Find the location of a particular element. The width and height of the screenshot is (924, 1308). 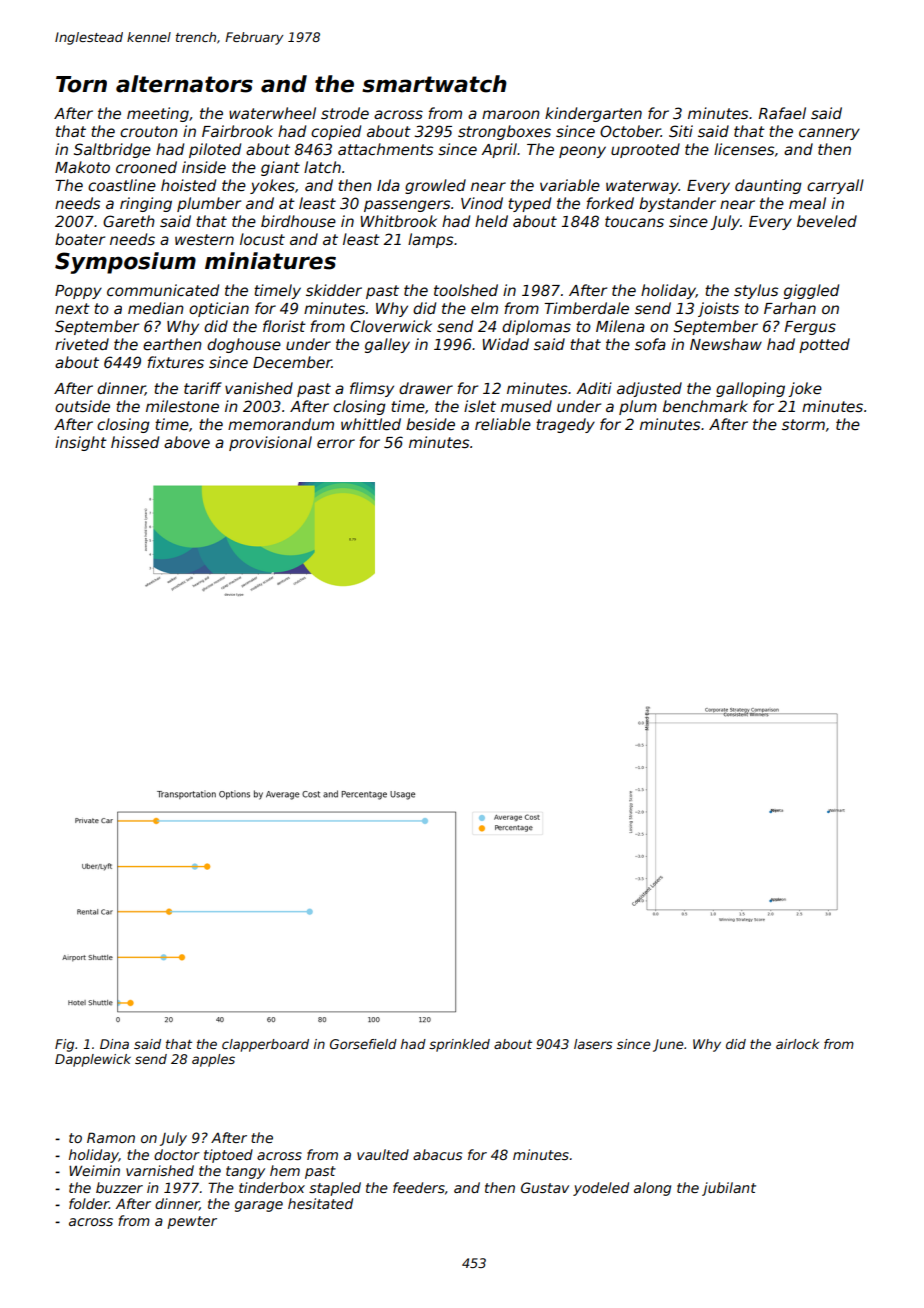

insight is located at coordinates (81, 443).
